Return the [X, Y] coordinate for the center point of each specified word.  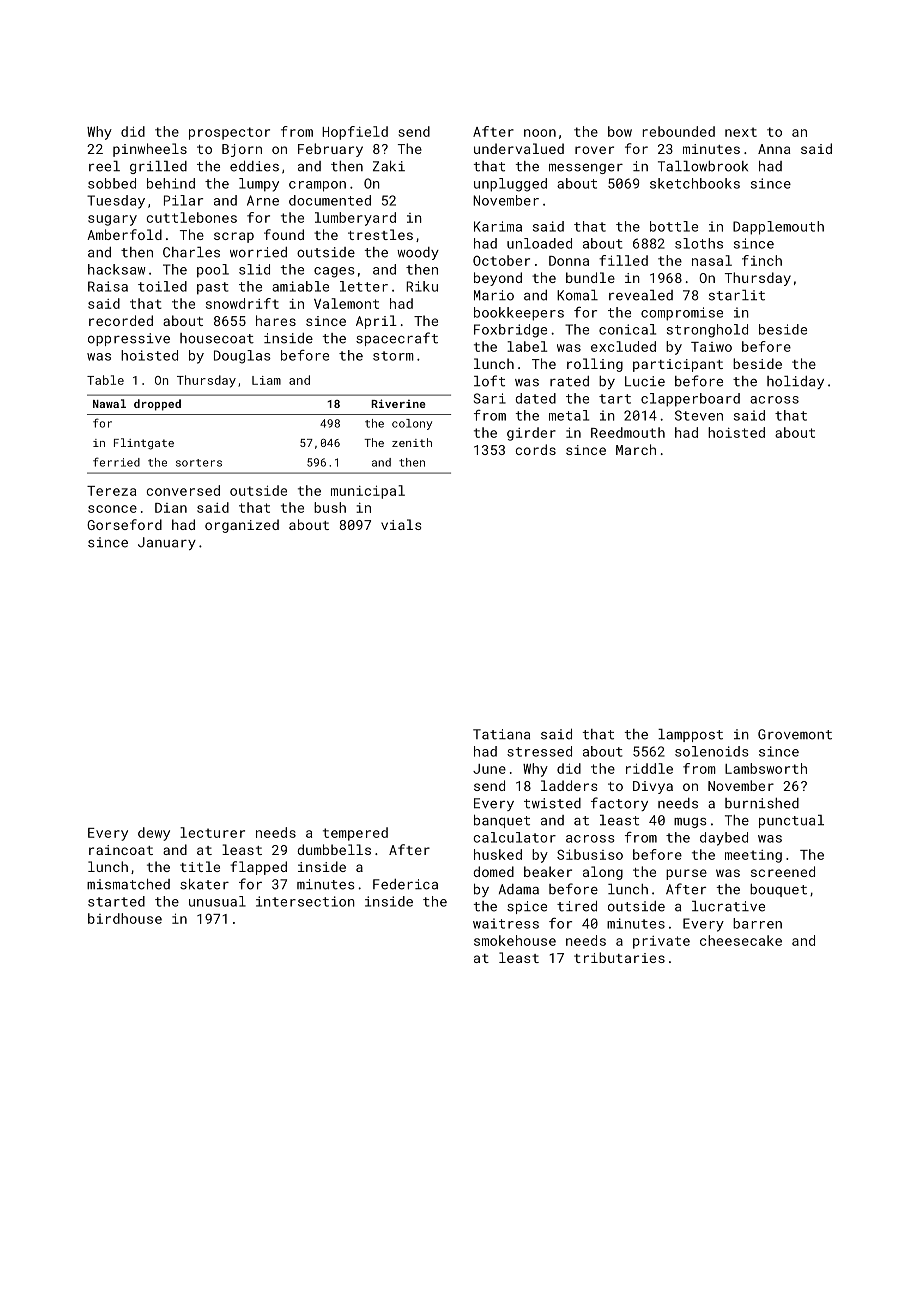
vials [401, 524]
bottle [674, 226]
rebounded [679, 131]
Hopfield [355, 133]
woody [418, 253]
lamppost [690, 735]
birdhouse [125, 918]
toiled [162, 286]
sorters [199, 463]
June [489, 769]
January [167, 543]
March [636, 449]
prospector [229, 133]
